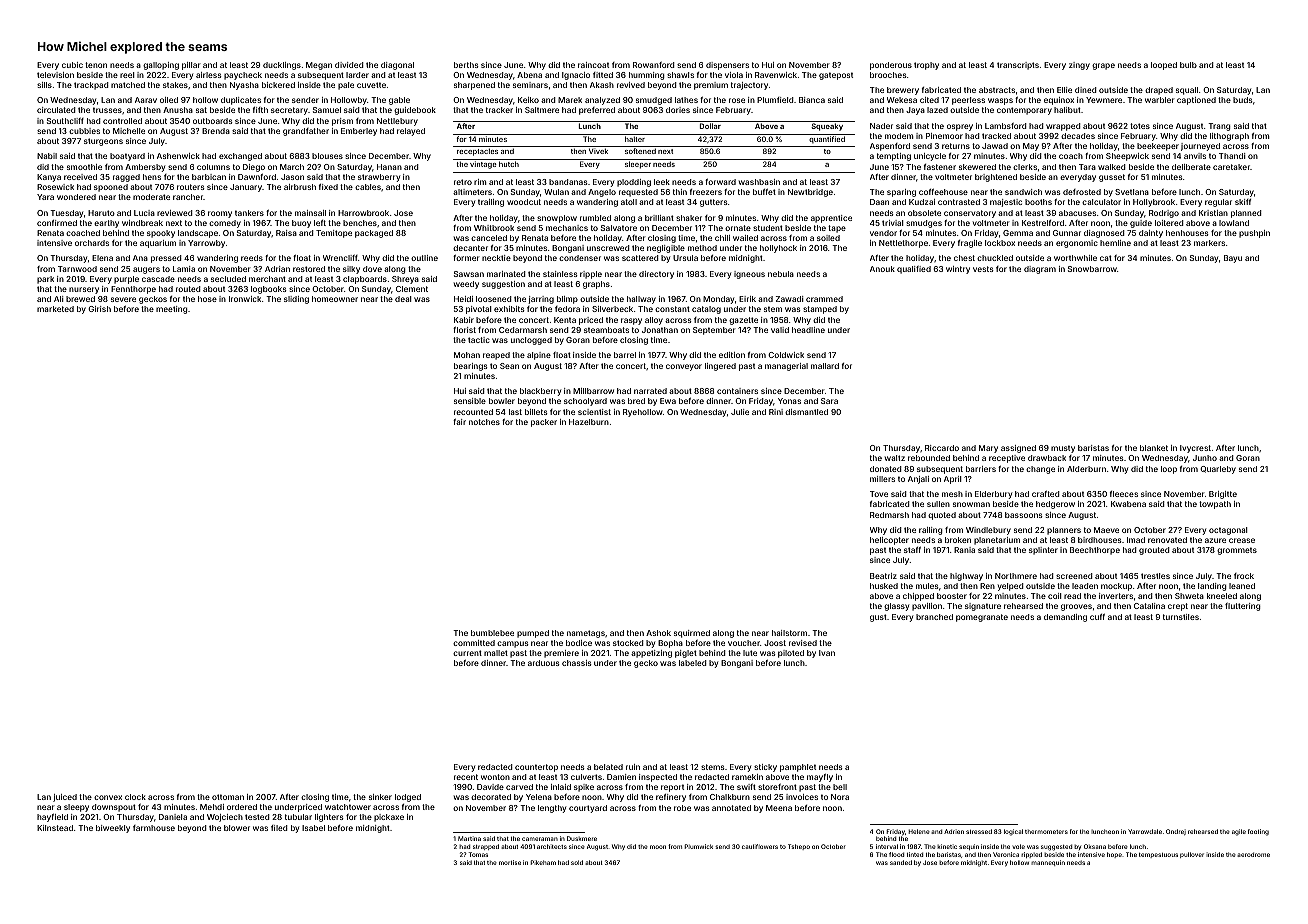 The width and height of the image is (1308, 924). I want to click on January, so click(246, 188).
